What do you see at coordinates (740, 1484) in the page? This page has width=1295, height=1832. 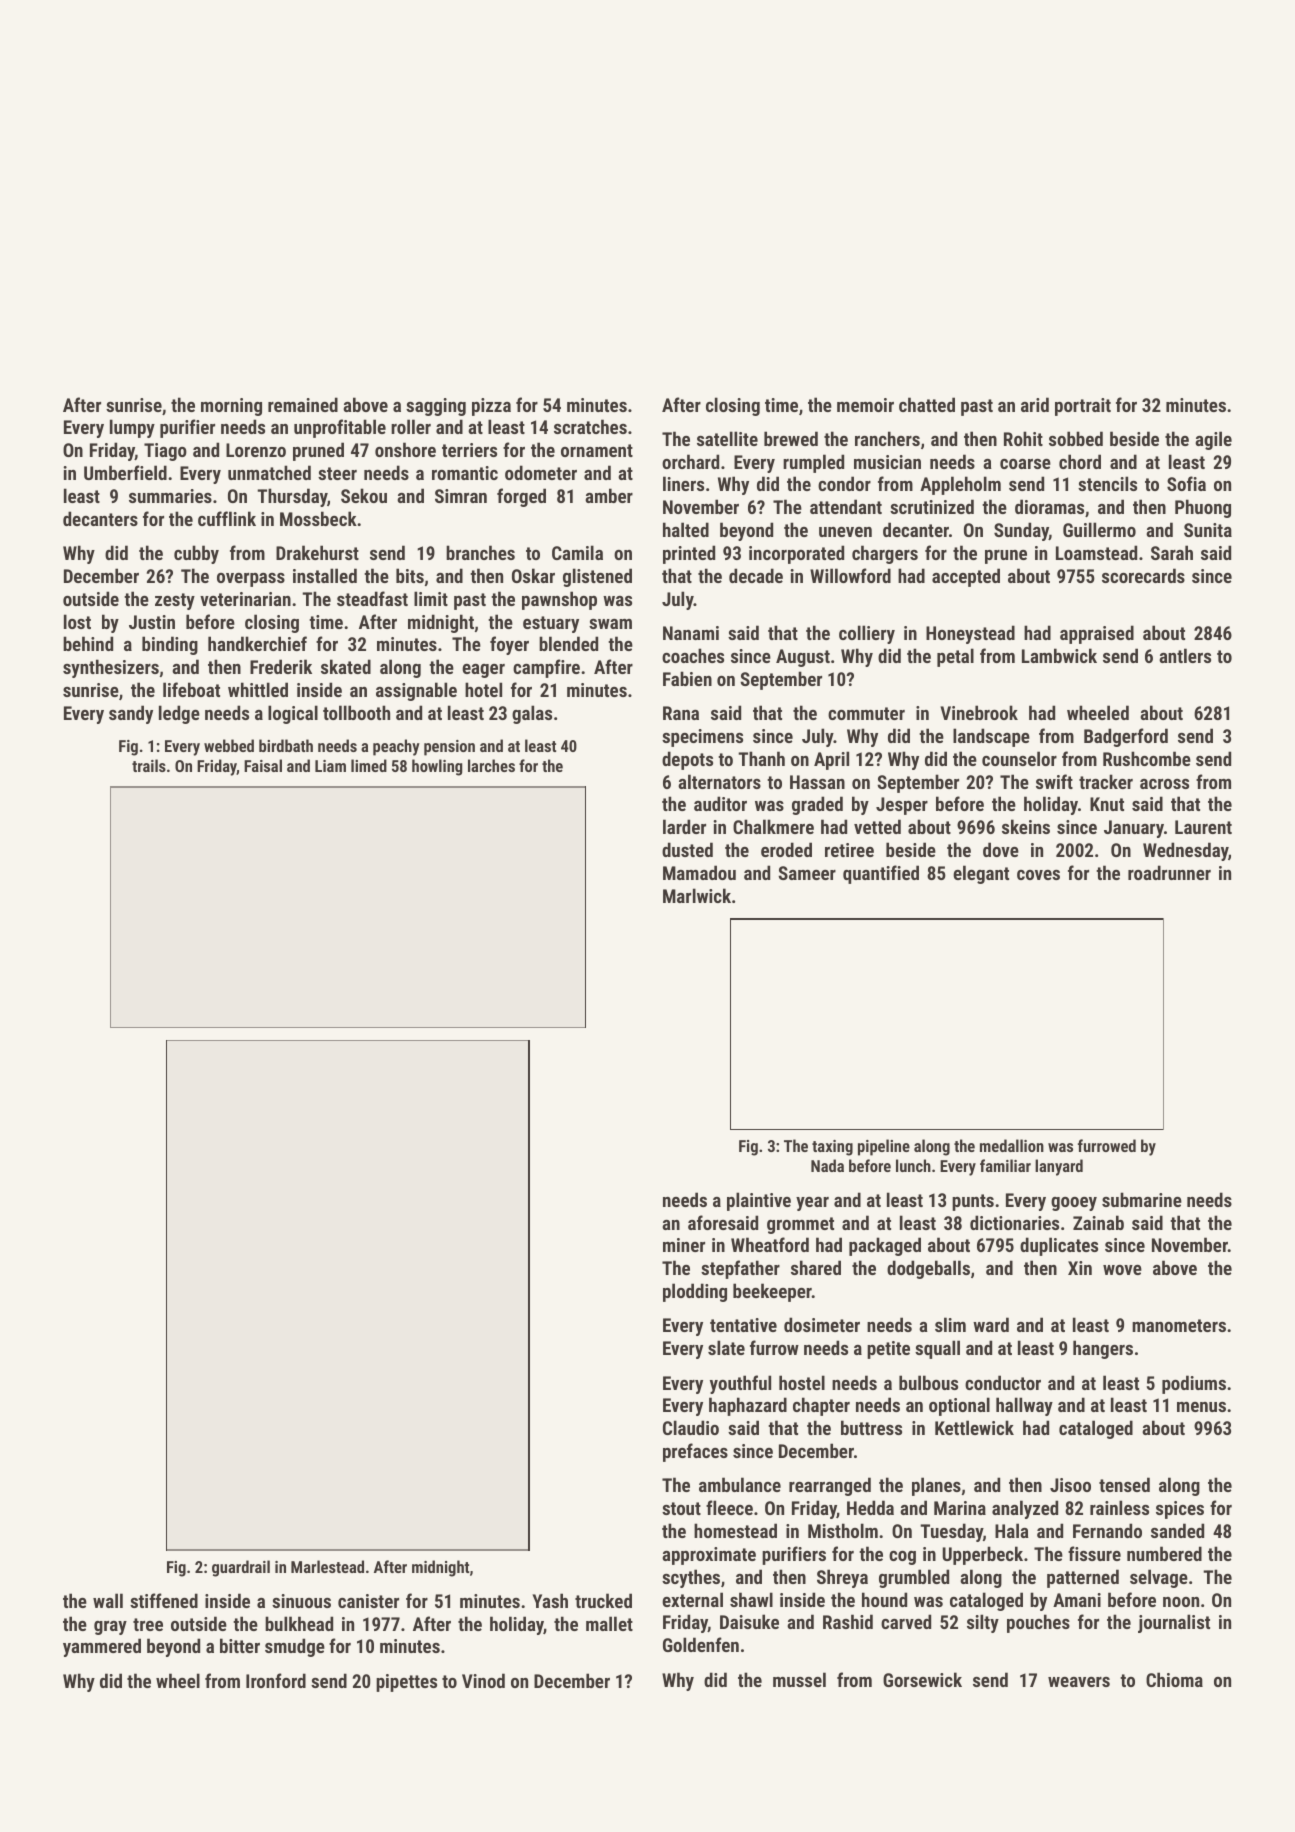 I see `ambulance` at bounding box center [740, 1484].
